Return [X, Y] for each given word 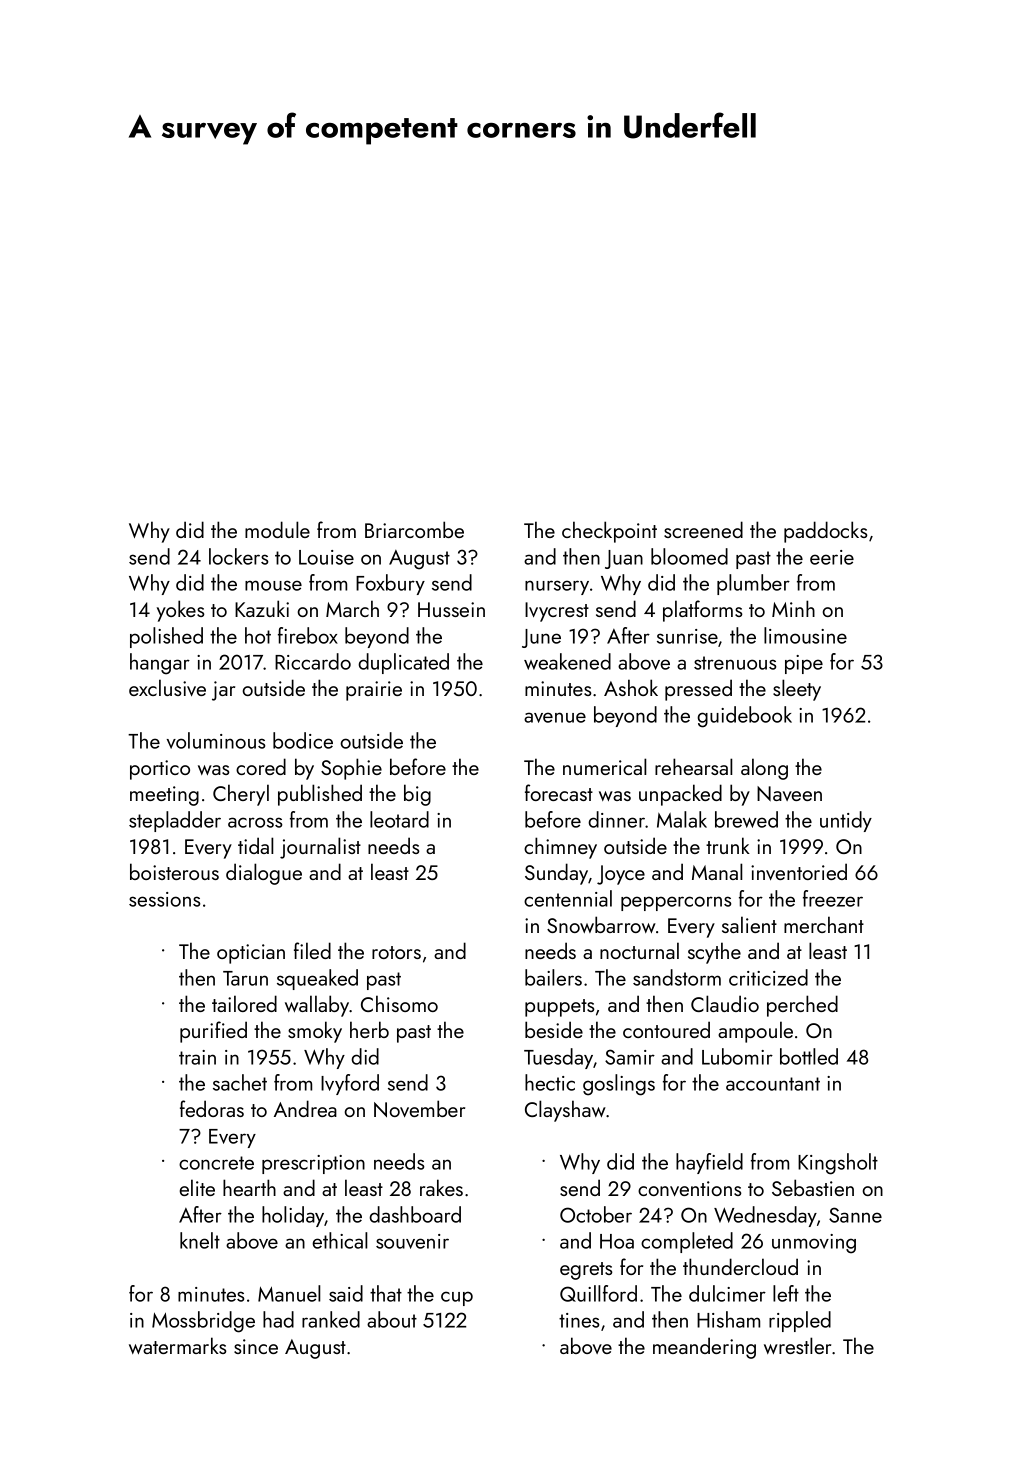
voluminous [216, 740]
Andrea [305, 1108]
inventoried [799, 871]
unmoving [814, 1244]
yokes [181, 611]
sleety [797, 690]
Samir [630, 1057]
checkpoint [609, 532]
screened [703, 529]
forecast [559, 792]
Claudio [725, 1003]
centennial [568, 898]
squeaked [317, 979]
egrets [586, 1271]
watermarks [178, 1345]
